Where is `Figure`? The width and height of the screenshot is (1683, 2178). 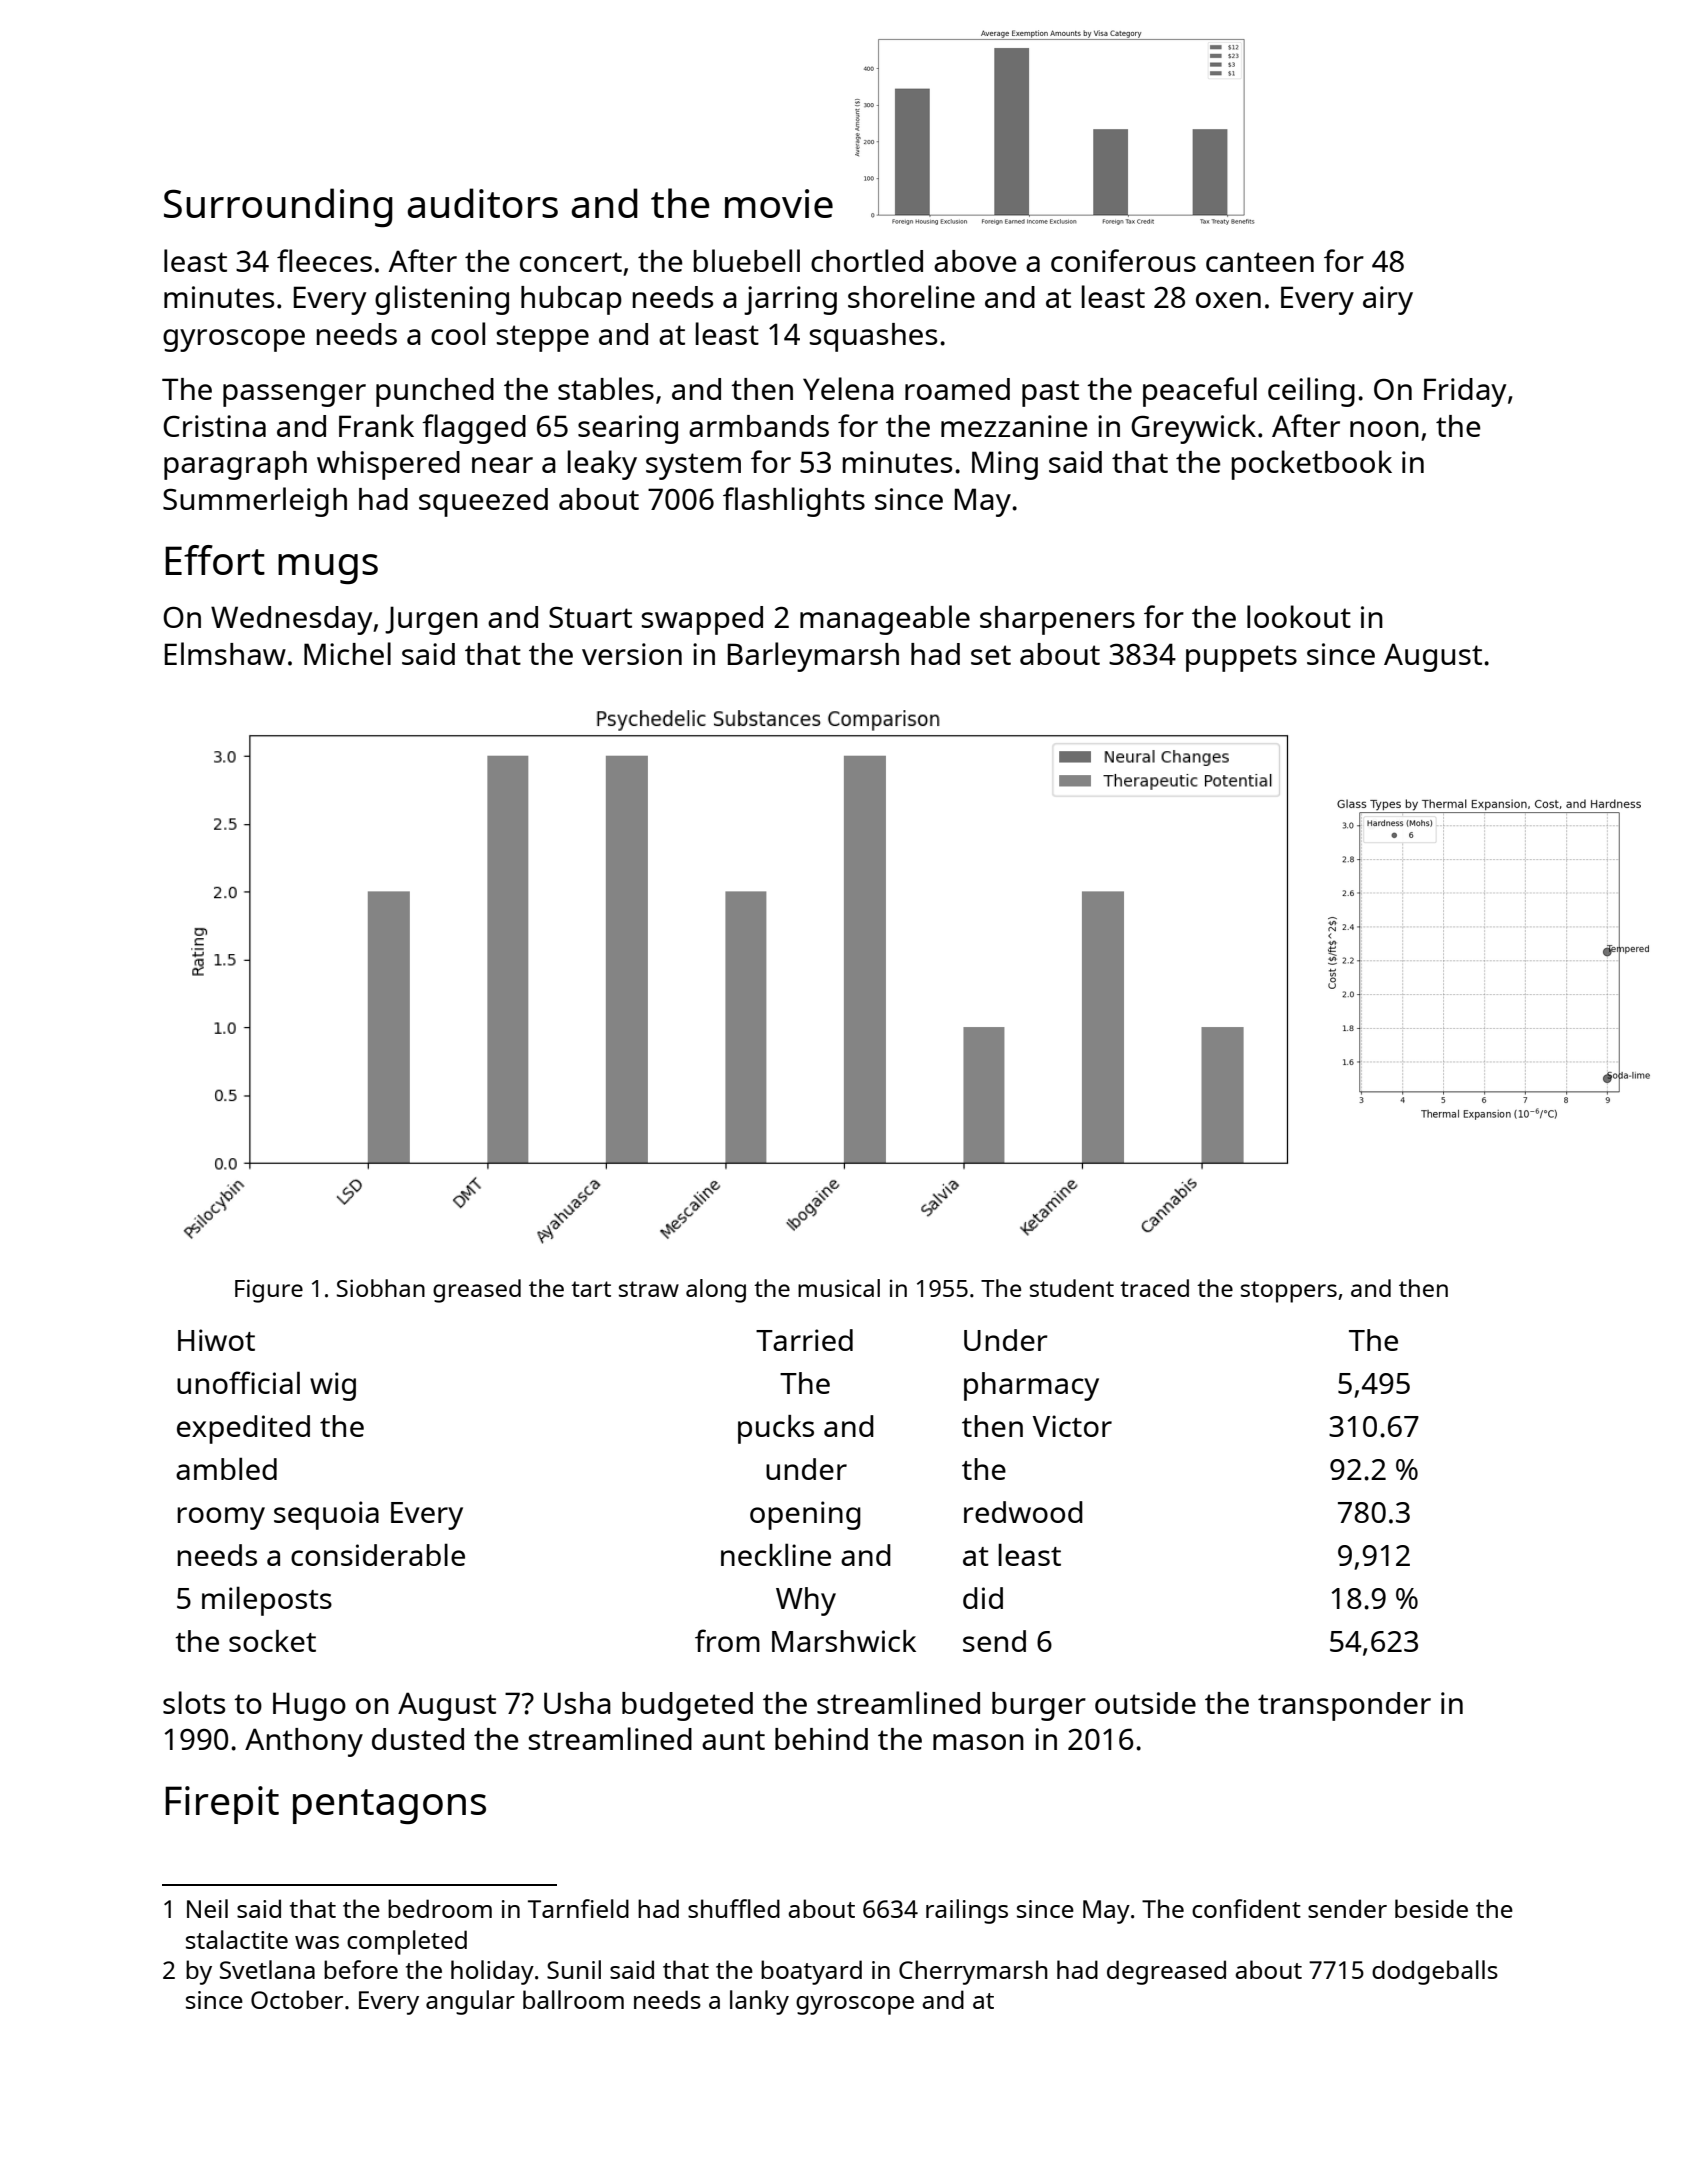 Figure is located at coordinates (269, 1291).
